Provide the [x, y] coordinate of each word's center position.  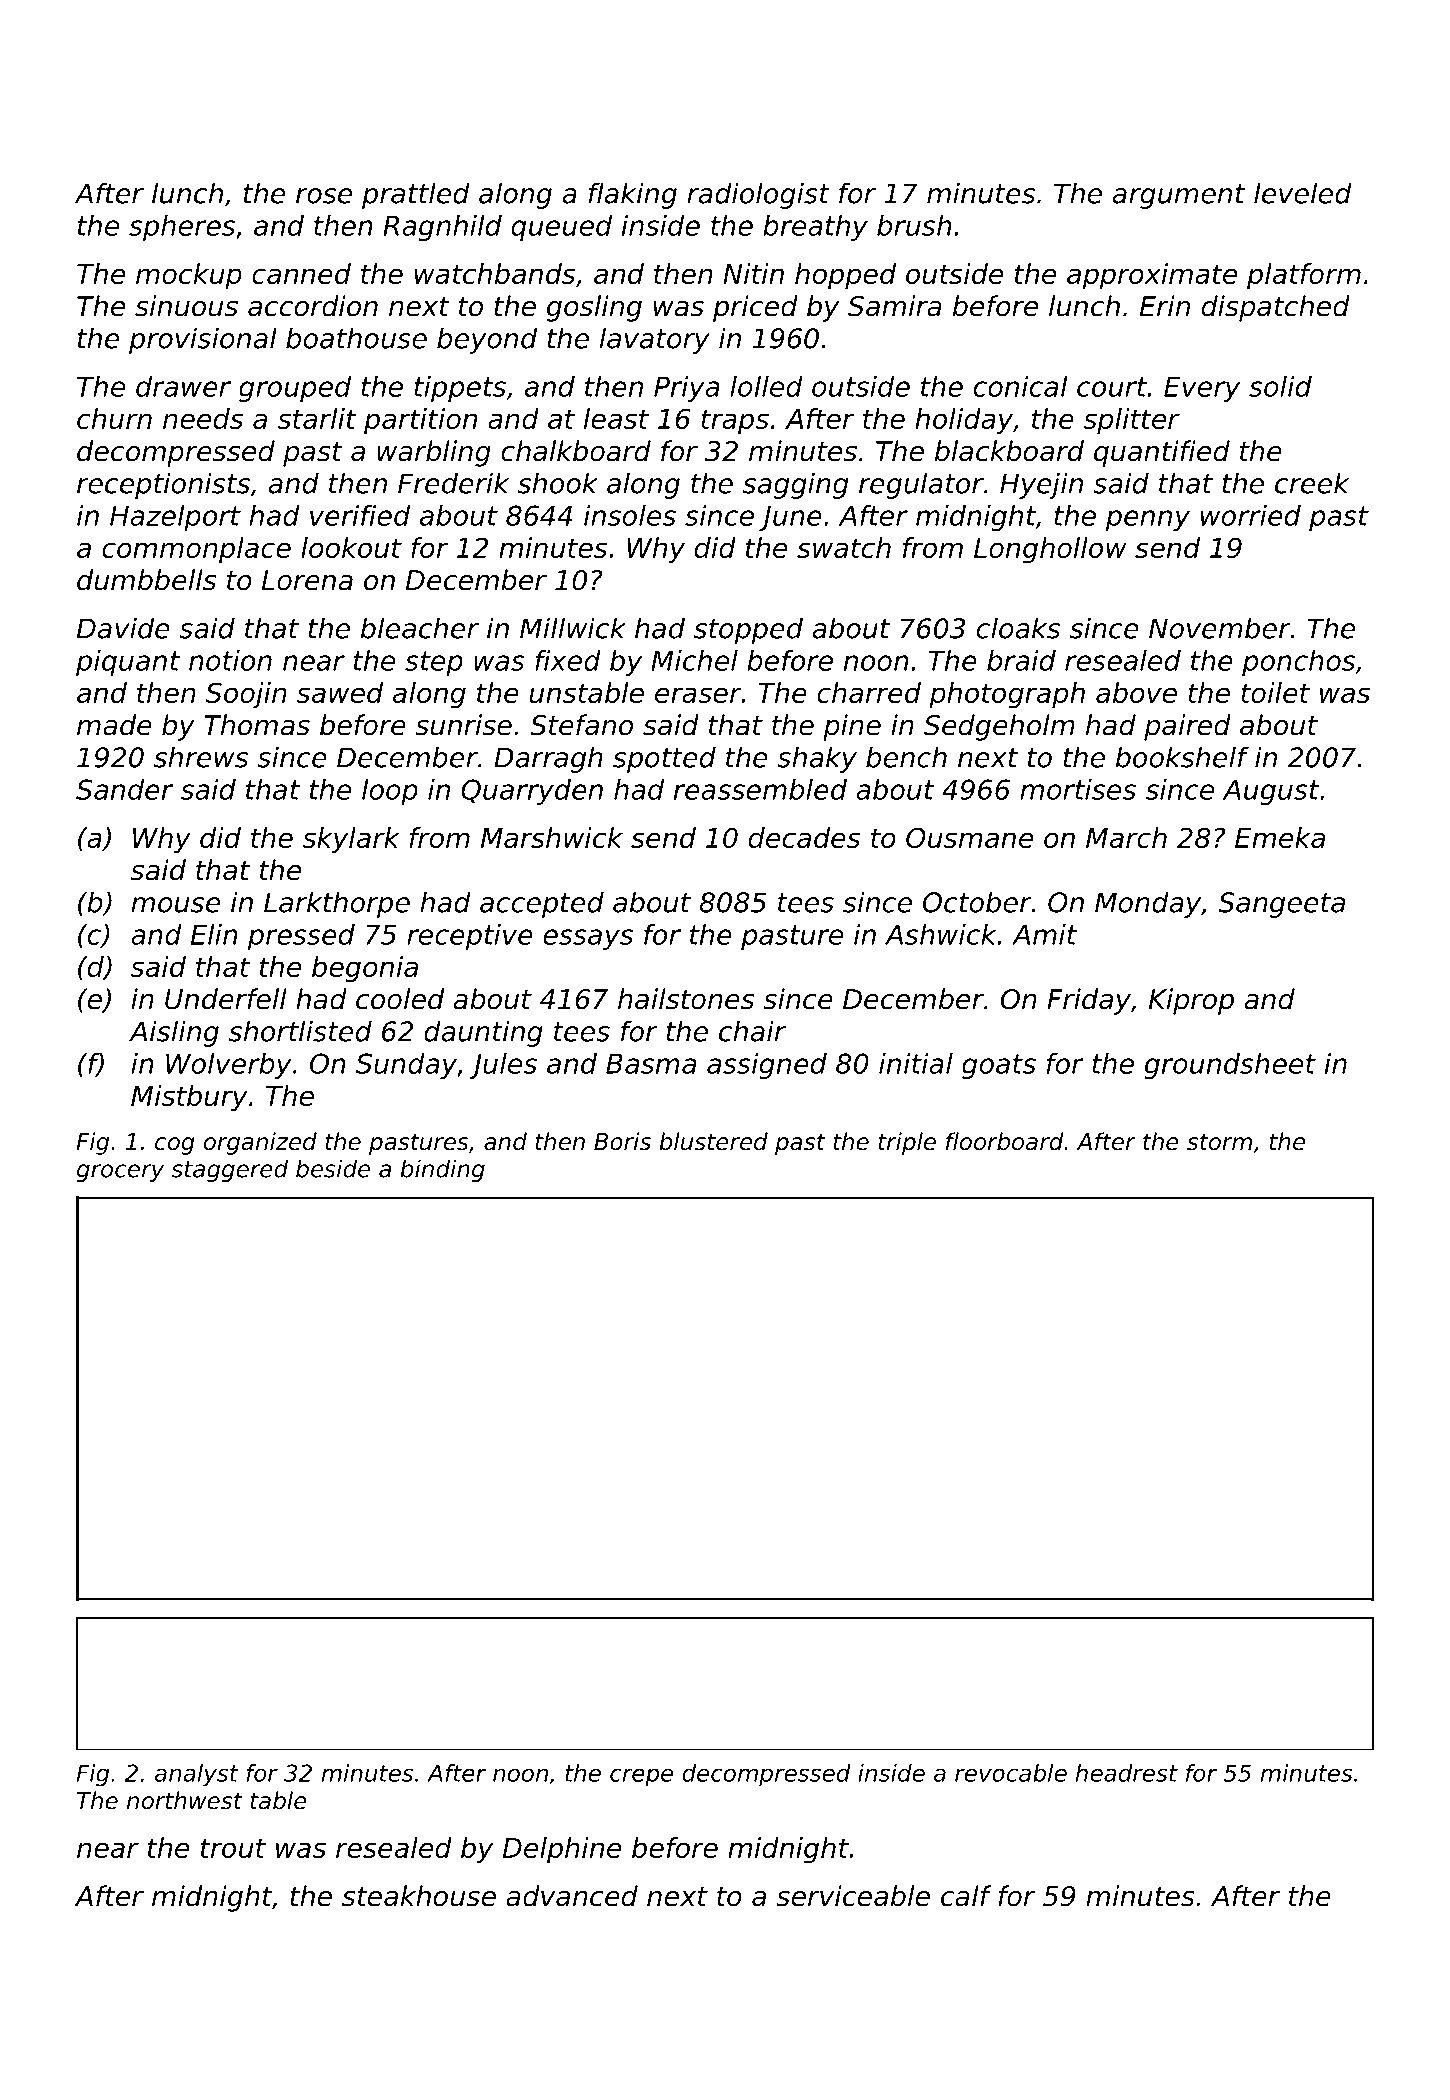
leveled [1303, 193]
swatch [844, 547]
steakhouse [419, 1896]
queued [561, 228]
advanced [572, 1896]
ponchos [1298, 663]
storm [1219, 1142]
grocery [120, 1173]
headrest [1127, 1773]
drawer [183, 386]
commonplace [196, 550]
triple [907, 1143]
